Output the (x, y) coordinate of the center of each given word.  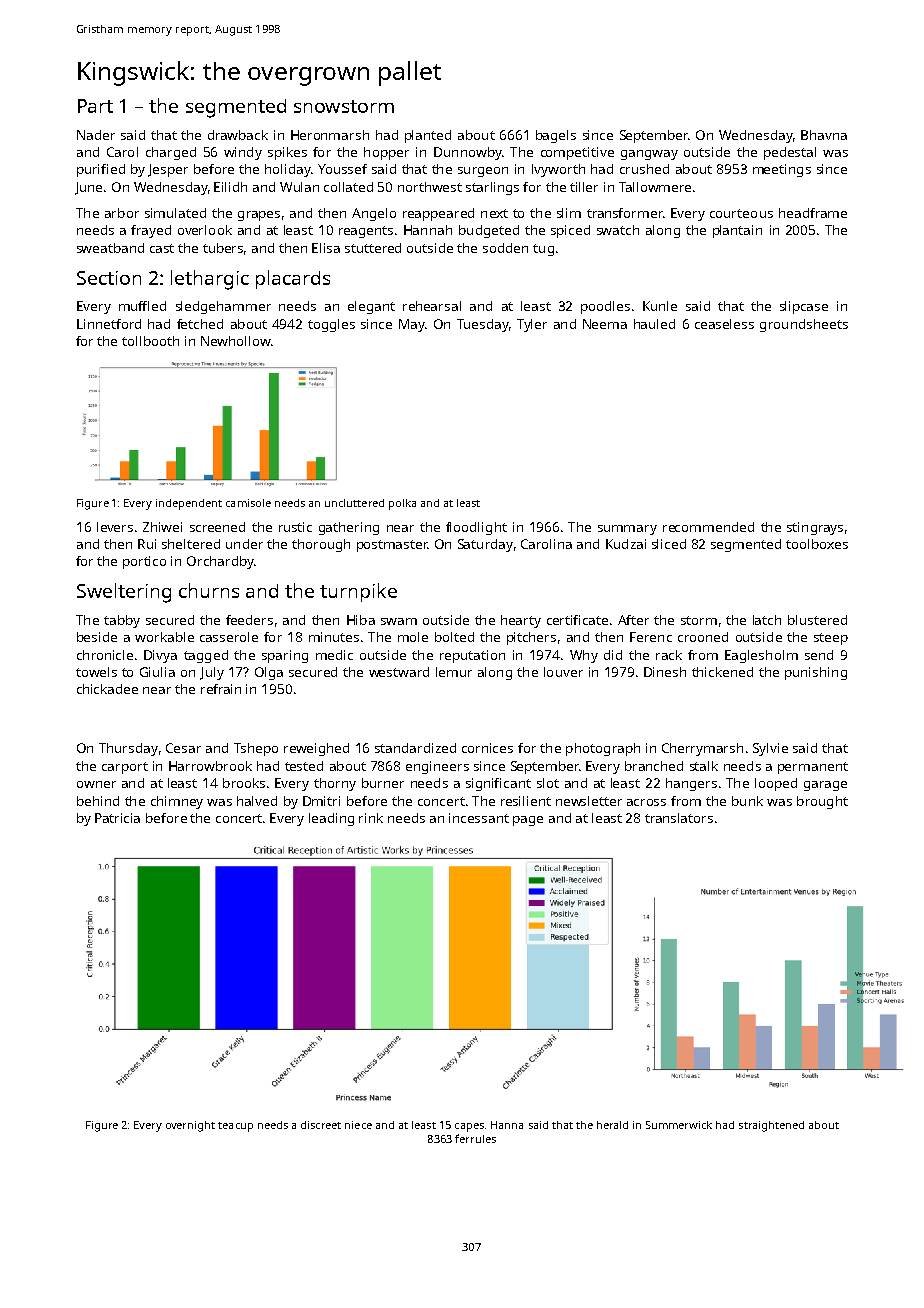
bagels (556, 136)
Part (95, 106)
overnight (190, 1126)
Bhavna (824, 135)
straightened (771, 1126)
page (528, 821)
